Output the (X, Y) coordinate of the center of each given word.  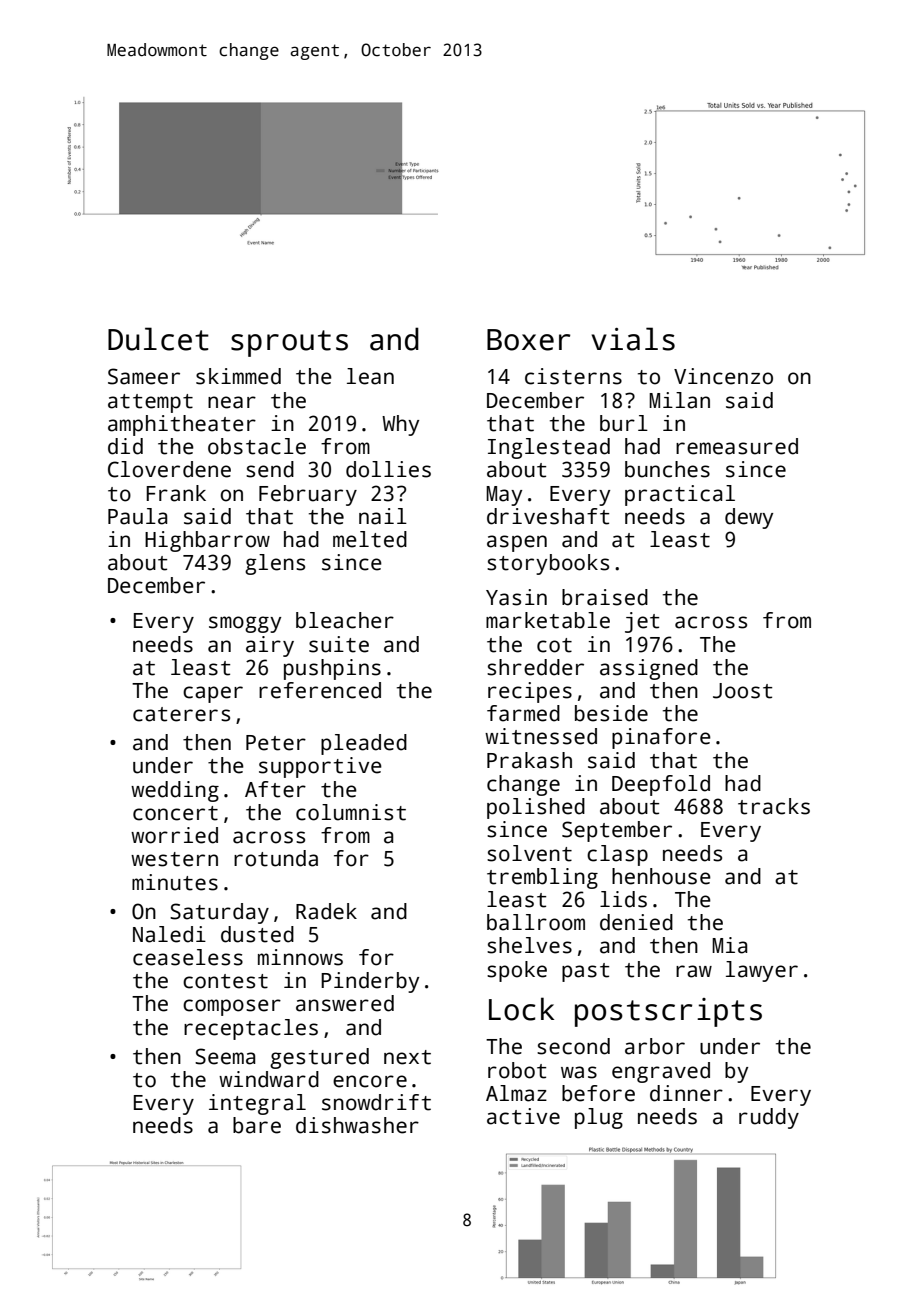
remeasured (737, 446)
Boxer (528, 340)
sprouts (289, 343)
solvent (529, 853)
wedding (175, 791)
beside (611, 713)
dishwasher (357, 1125)
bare (257, 1125)
